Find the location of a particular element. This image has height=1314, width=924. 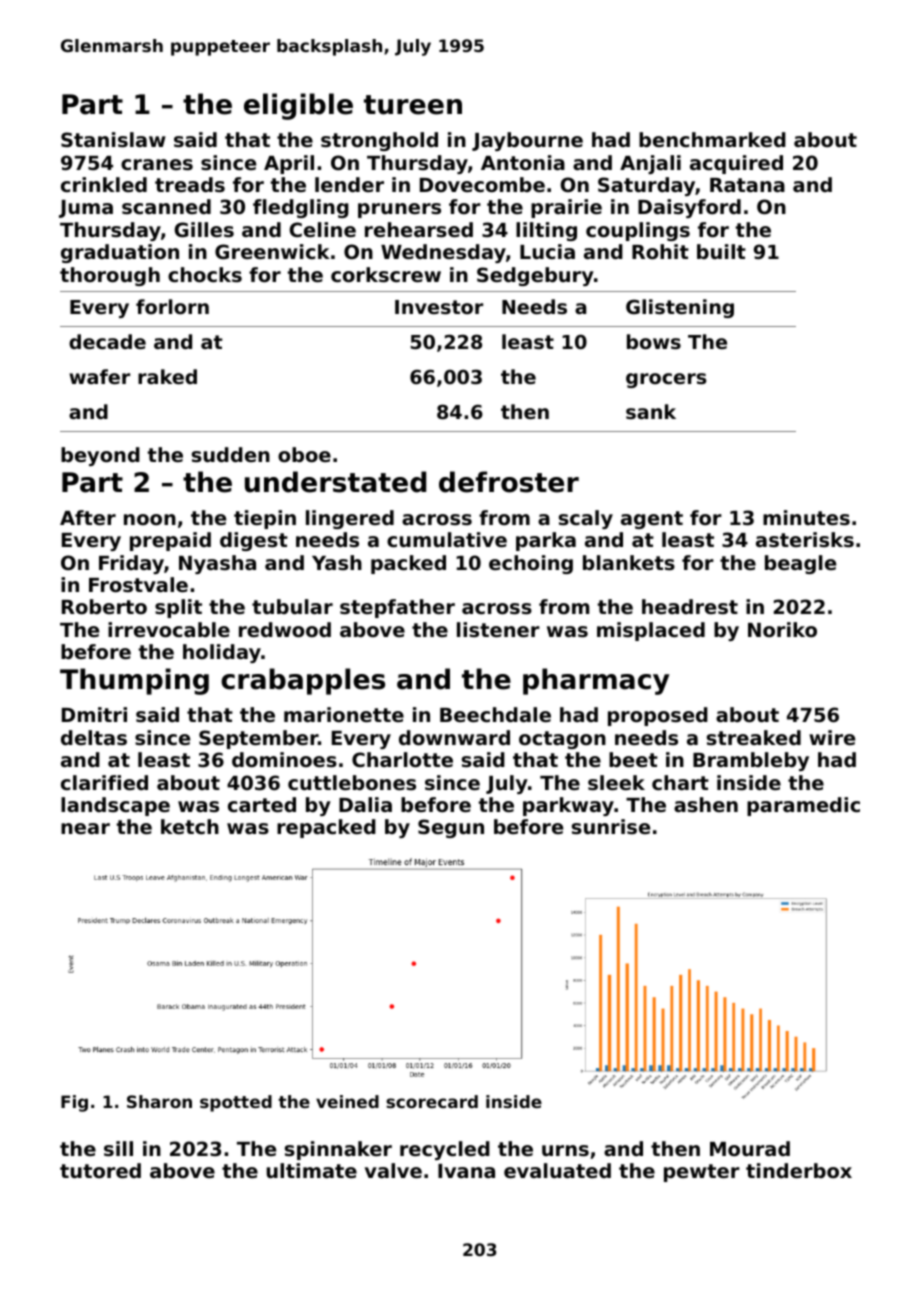

redwood is located at coordinates (285, 629).
